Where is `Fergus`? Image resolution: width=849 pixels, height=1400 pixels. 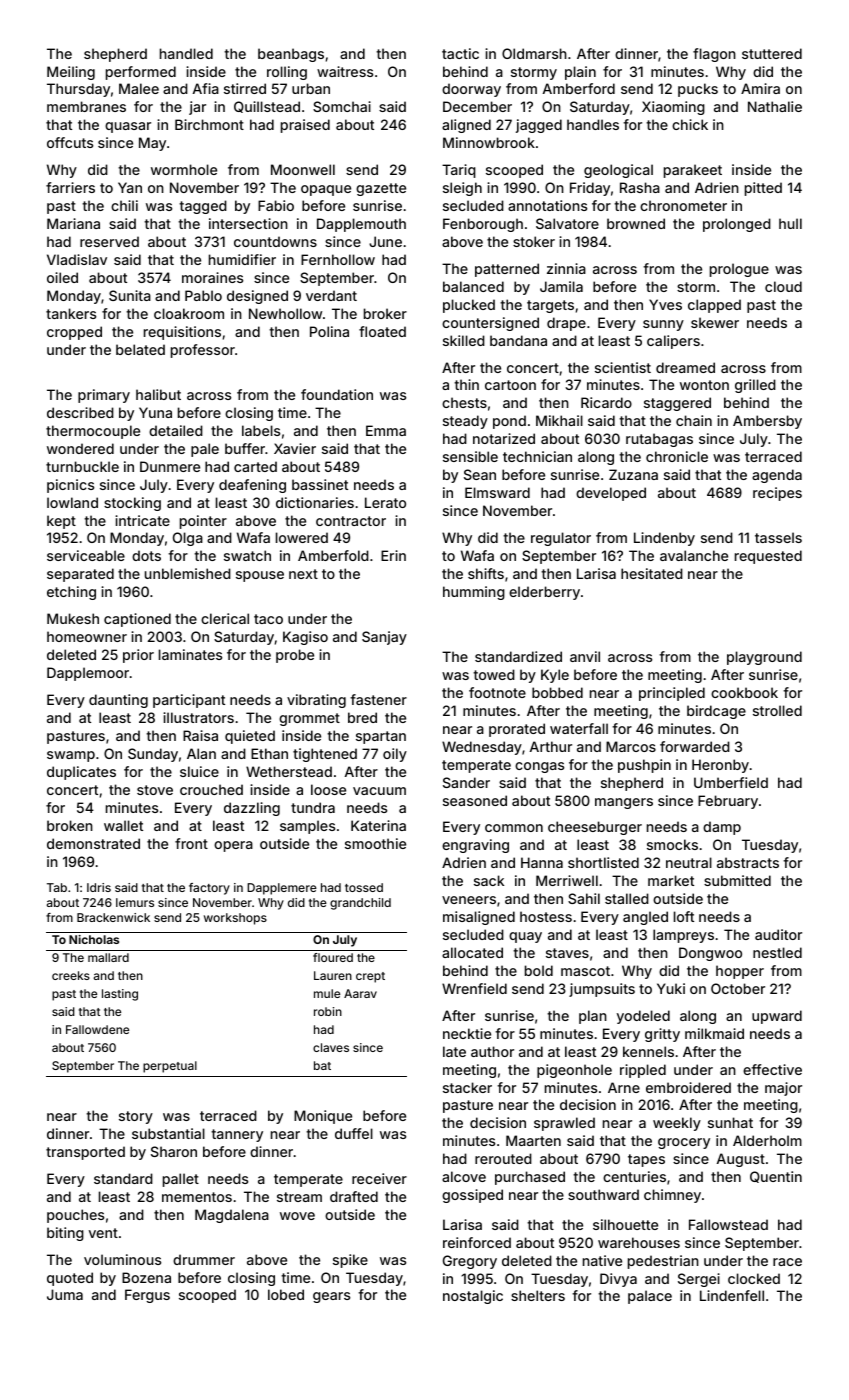
Fergus is located at coordinates (147, 1296).
